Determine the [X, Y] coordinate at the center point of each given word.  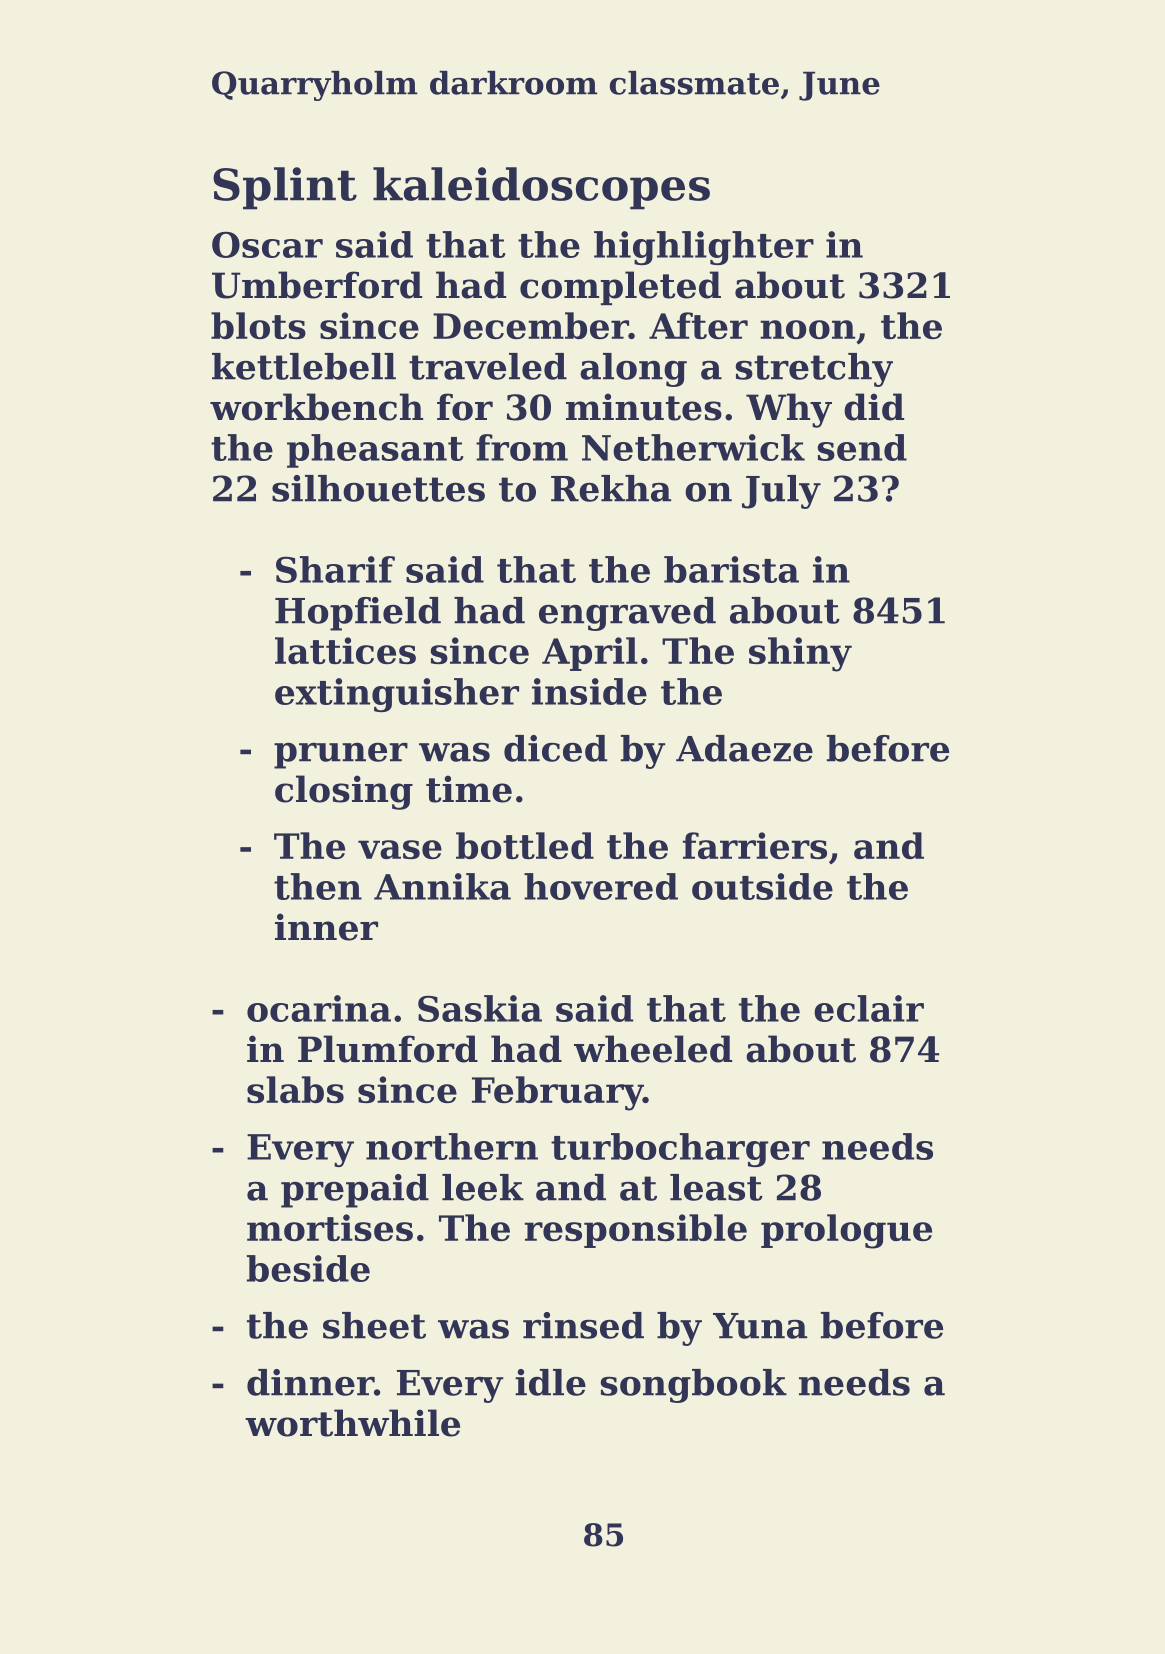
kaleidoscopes [541, 188]
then [318, 886]
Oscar [267, 244]
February [557, 1093]
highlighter [704, 248]
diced [555, 748]
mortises [330, 1227]
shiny [800, 654]
